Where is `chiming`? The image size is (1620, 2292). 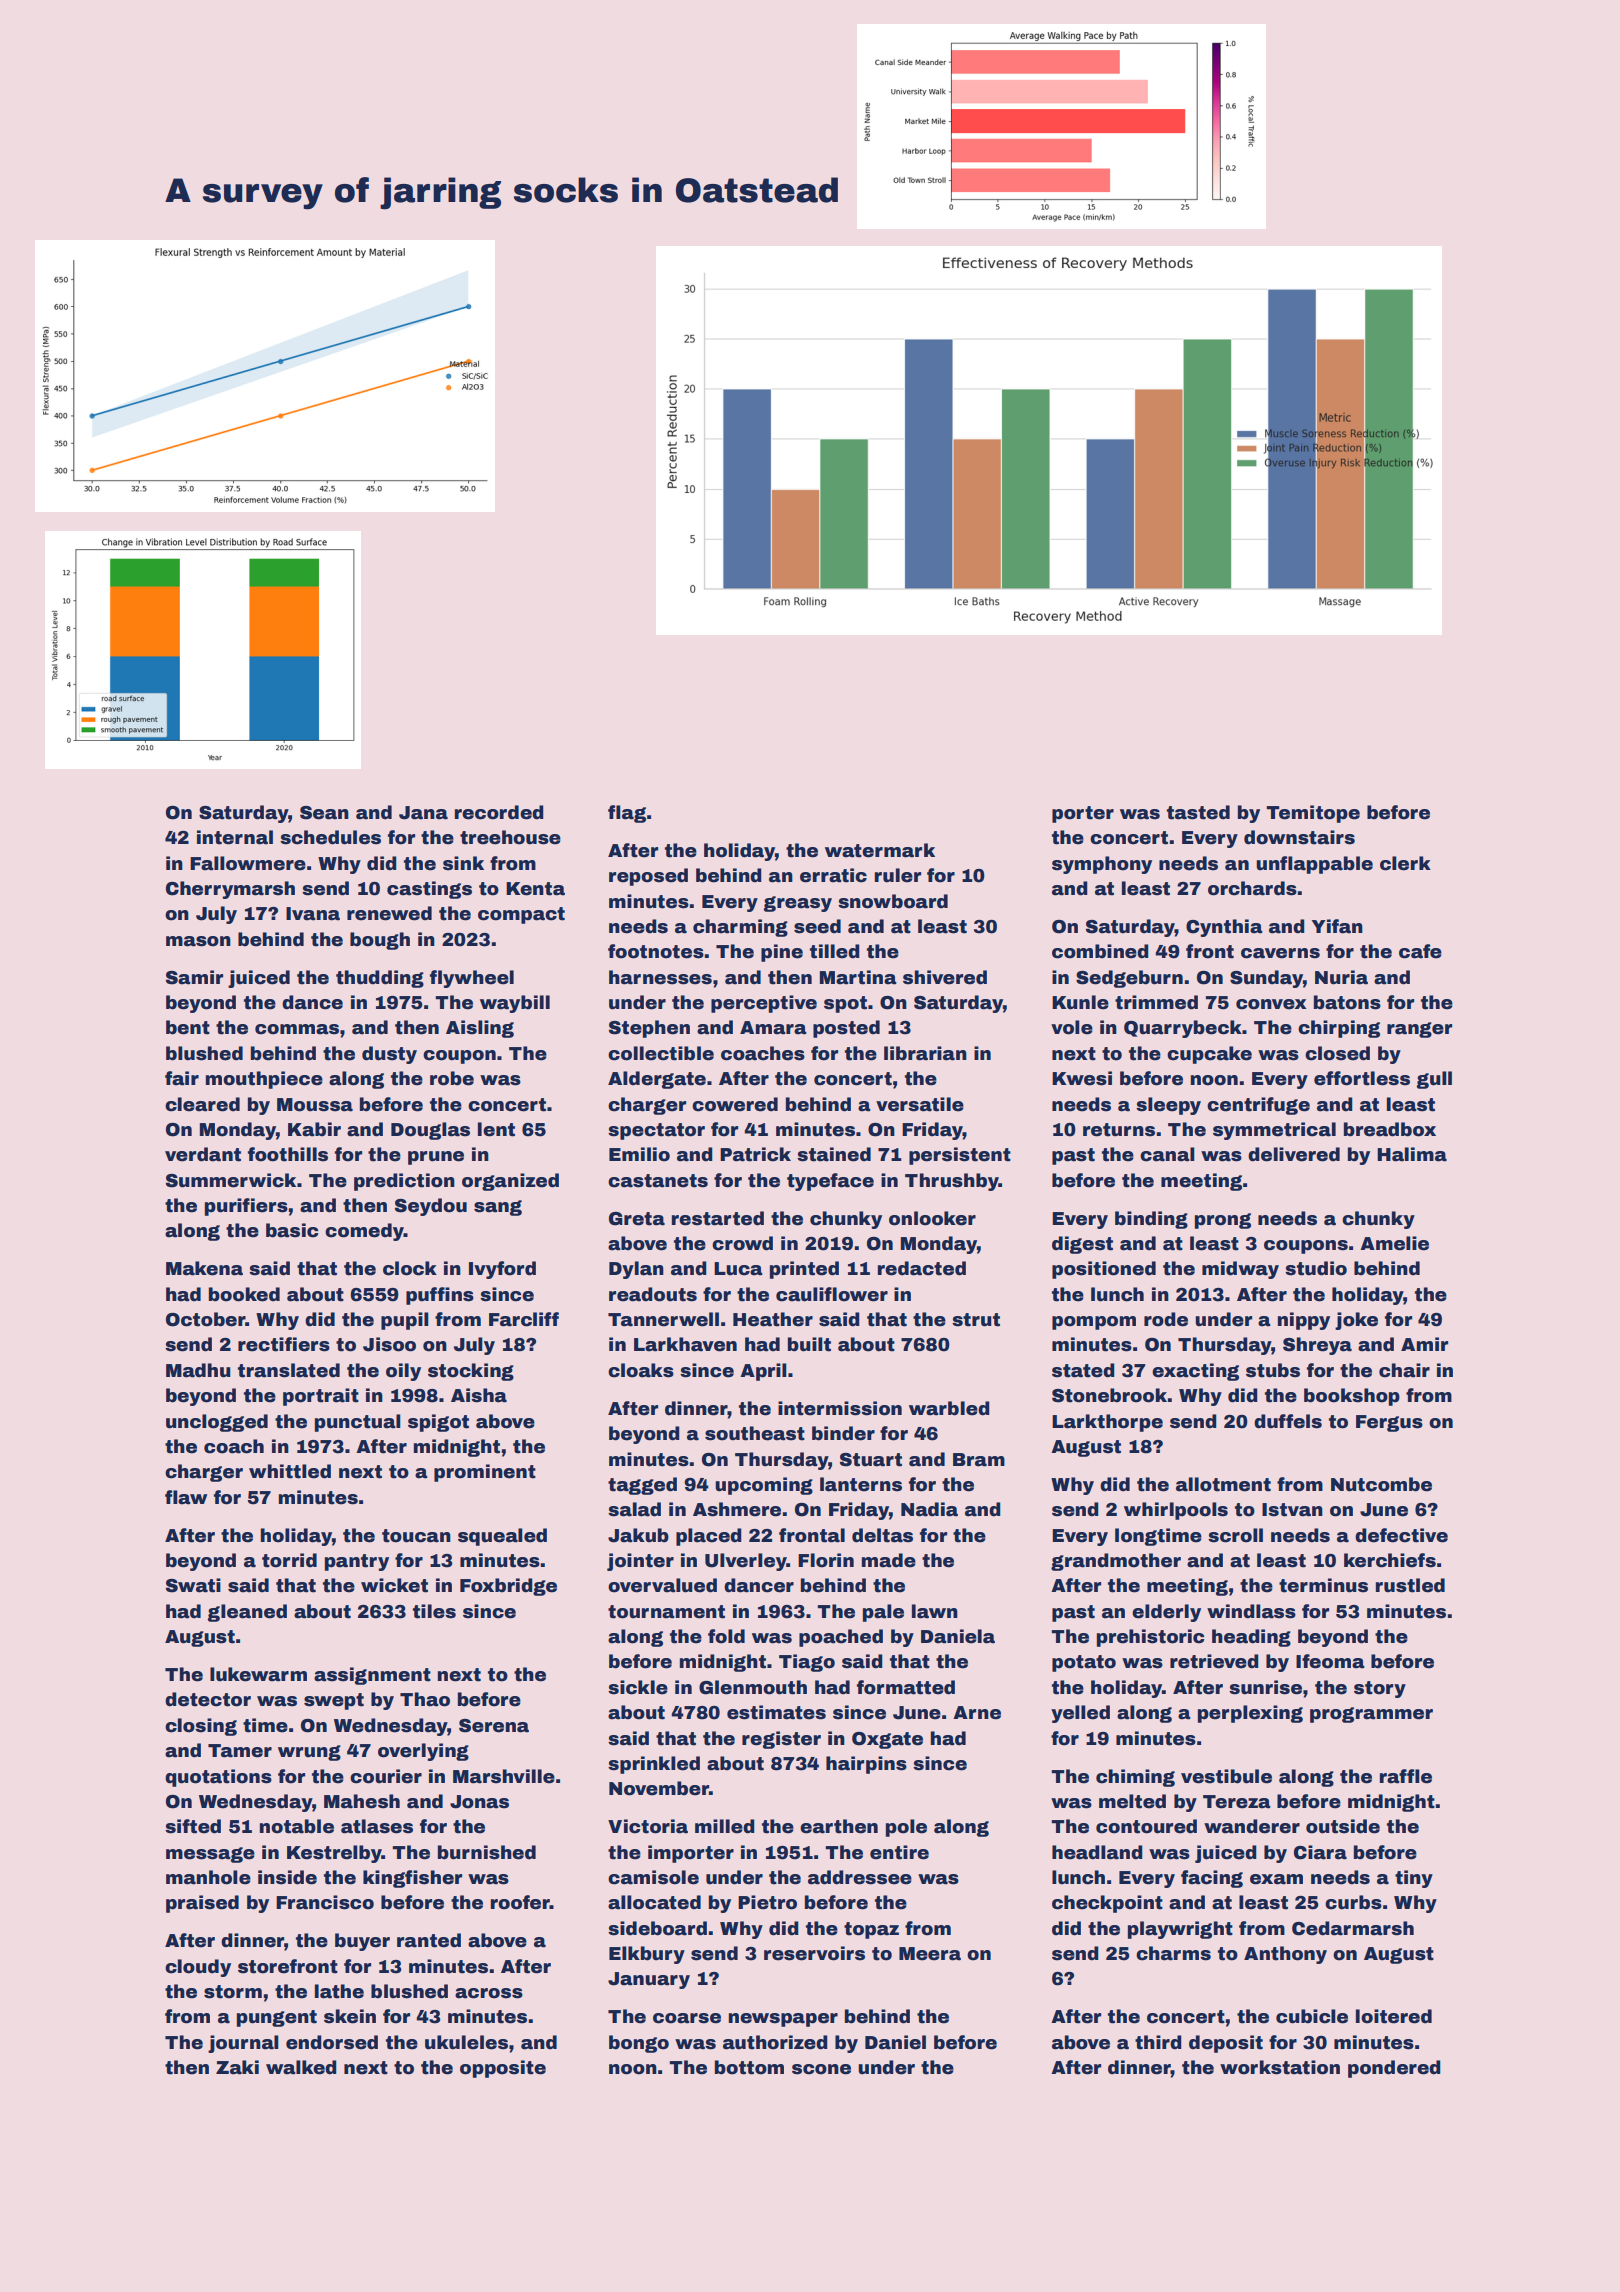
chiming is located at coordinates (1135, 1778).
